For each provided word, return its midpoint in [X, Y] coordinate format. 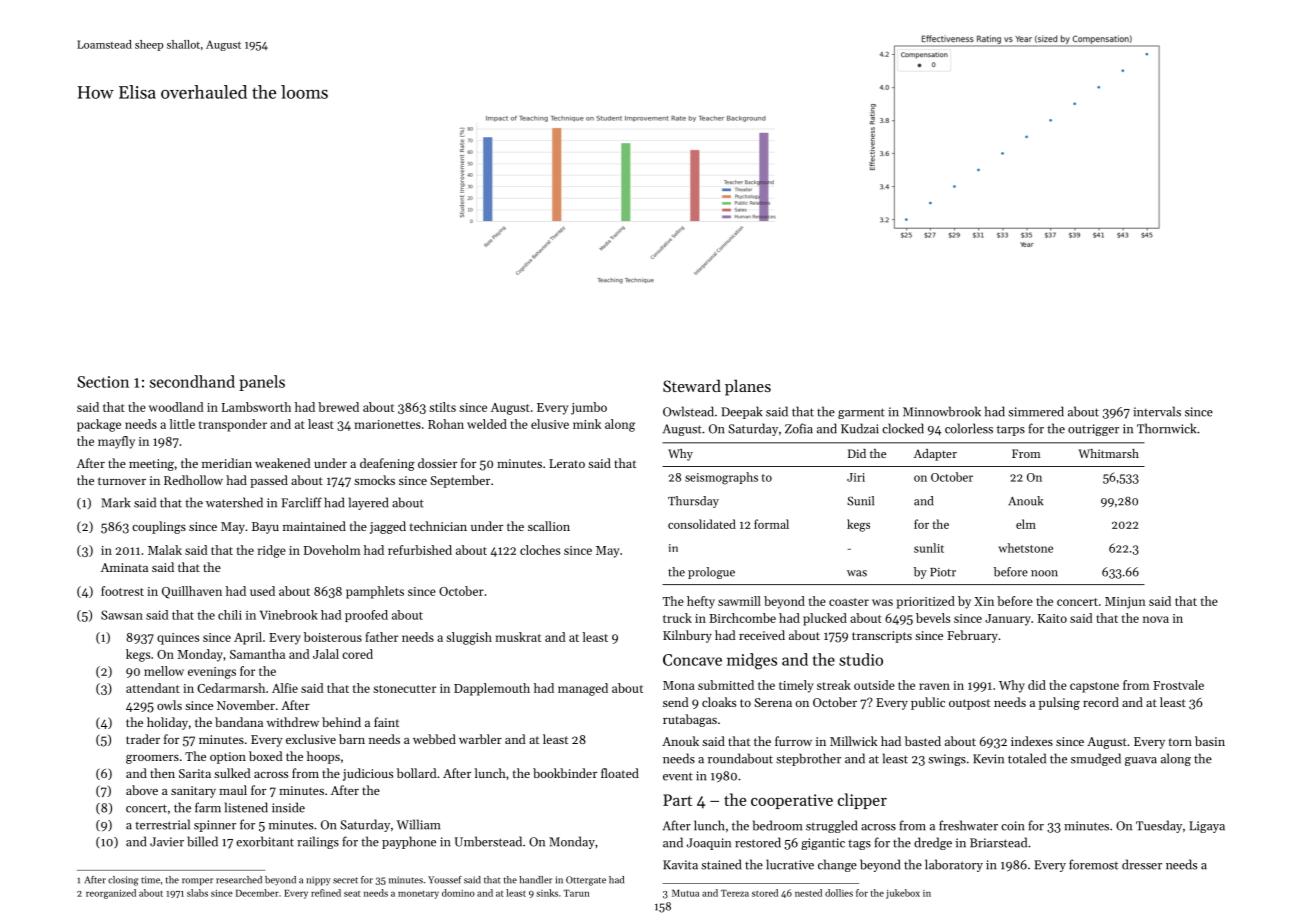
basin [1210, 741]
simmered [1036, 411]
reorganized [111, 894]
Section [103, 382]
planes [748, 387]
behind [341, 722]
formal [771, 524]
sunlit [929, 548]
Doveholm [332, 550]
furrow [793, 741]
